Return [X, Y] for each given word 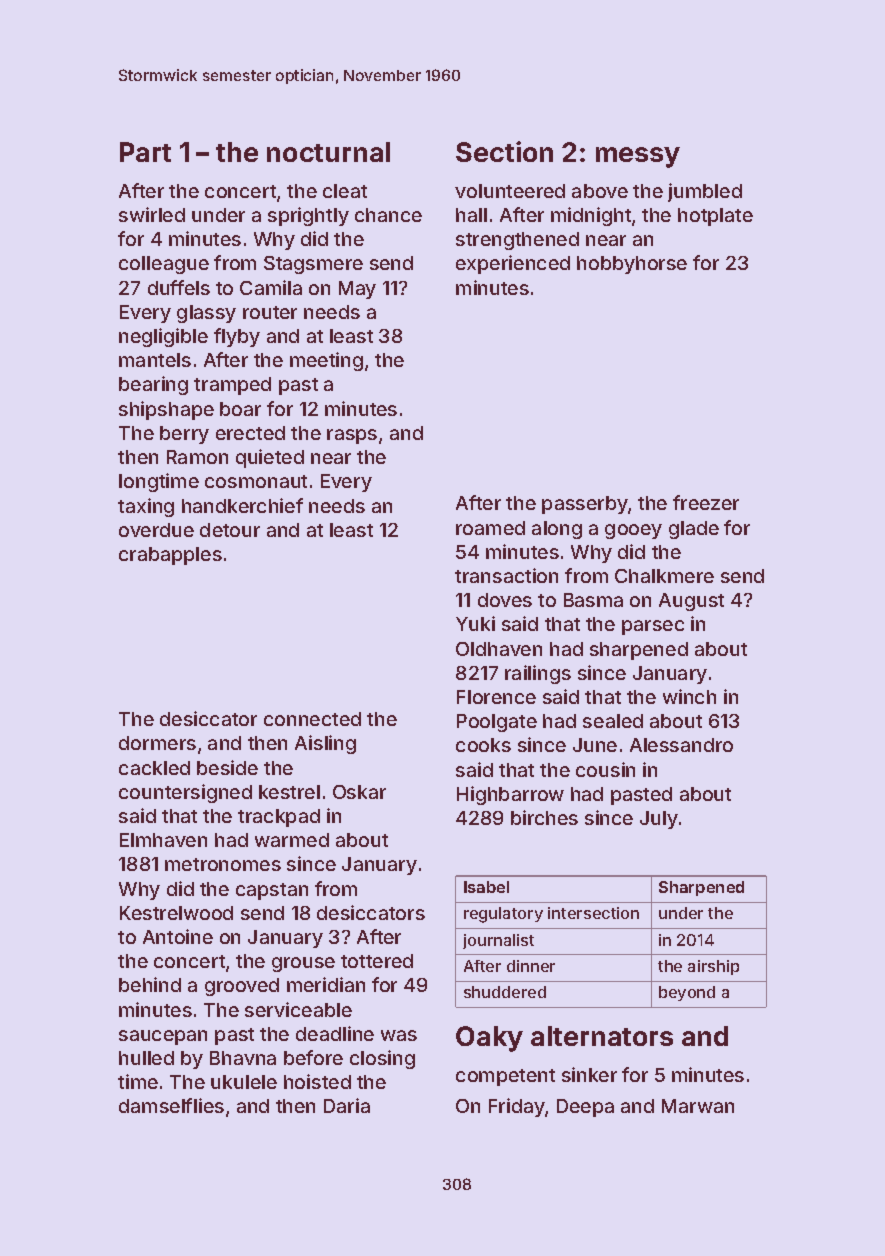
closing [382, 1059]
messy [638, 157]
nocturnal [328, 152]
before [313, 1057]
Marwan [698, 1106]
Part [145, 152]
